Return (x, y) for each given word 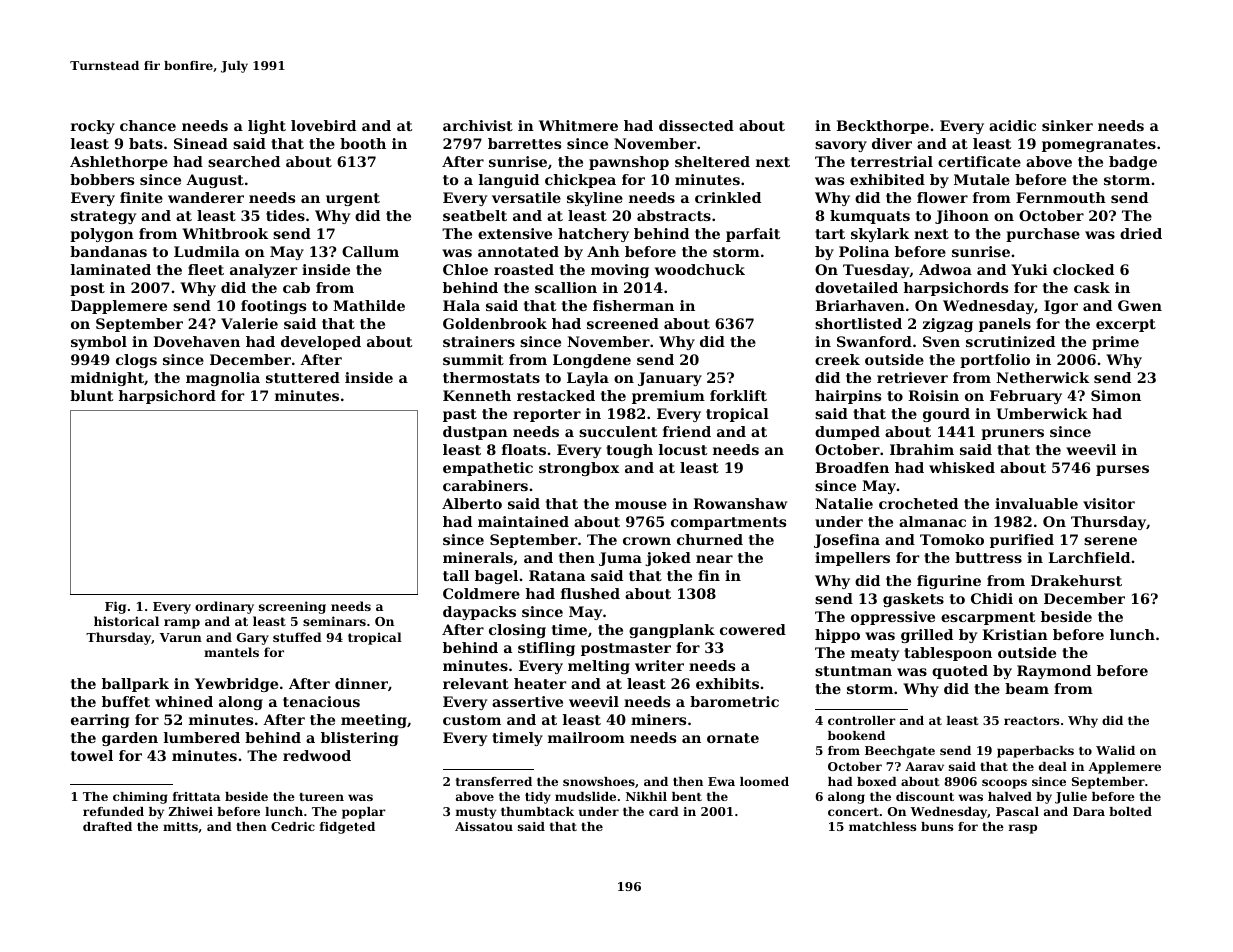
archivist (478, 125)
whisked (962, 467)
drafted (107, 826)
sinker (1067, 125)
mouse (641, 505)
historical (126, 621)
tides (285, 215)
